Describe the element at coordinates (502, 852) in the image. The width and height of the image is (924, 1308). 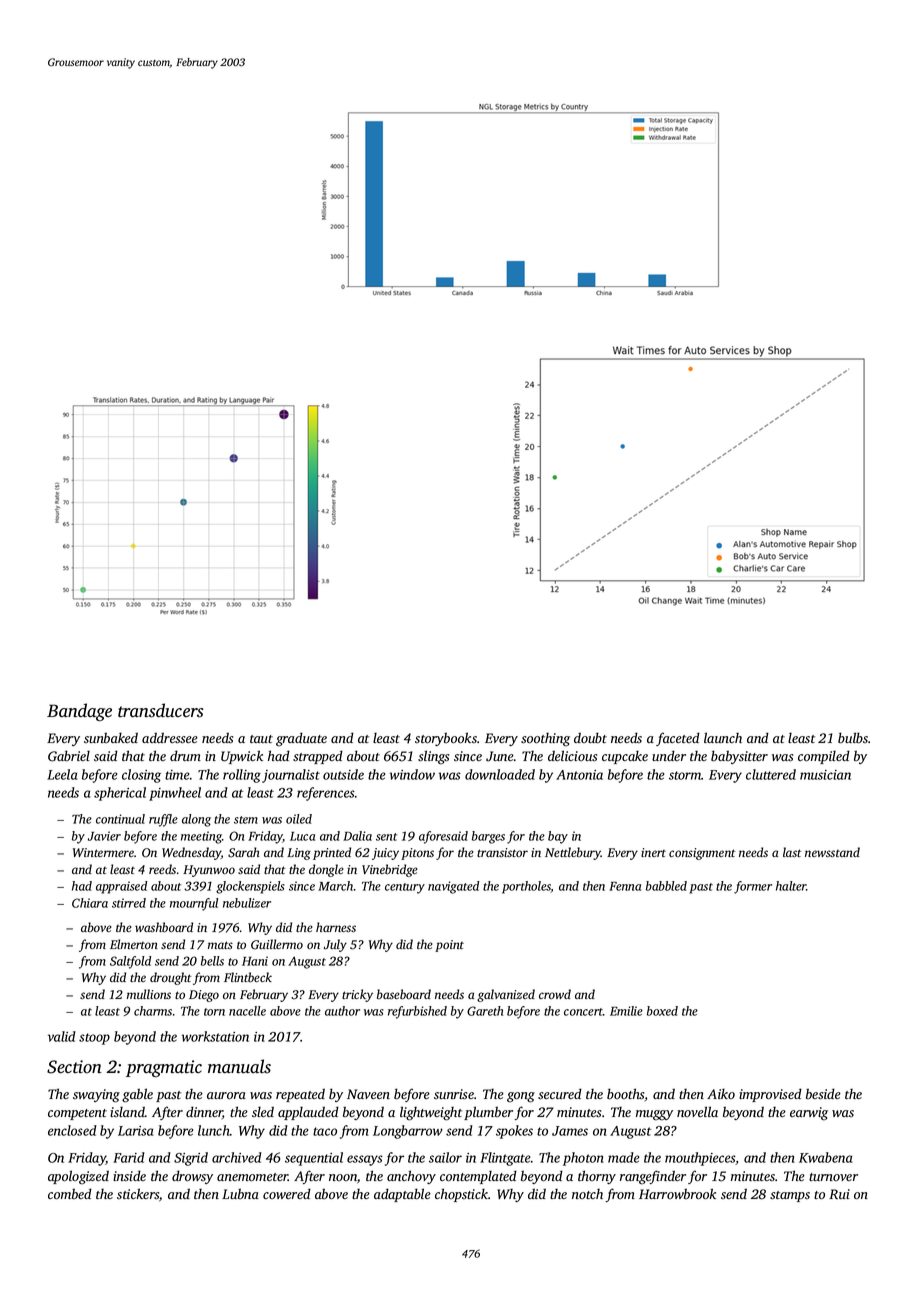
I see `transistor` at that location.
